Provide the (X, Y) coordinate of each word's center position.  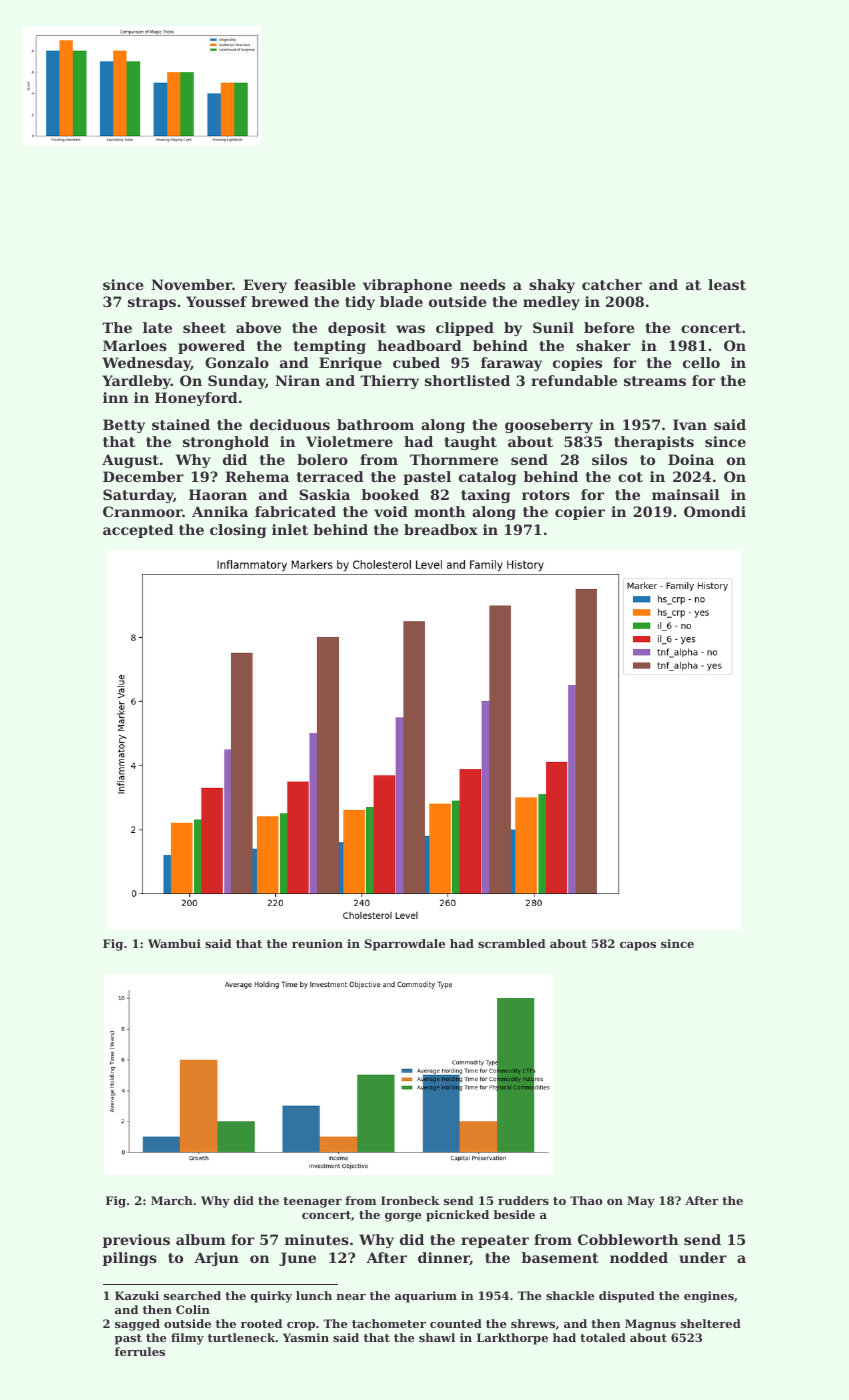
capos (638, 946)
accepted (138, 531)
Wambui (174, 943)
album (201, 1239)
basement (560, 1257)
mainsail (686, 494)
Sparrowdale (405, 945)
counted (456, 1323)
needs (482, 284)
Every (265, 286)
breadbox (441, 529)
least (727, 284)
